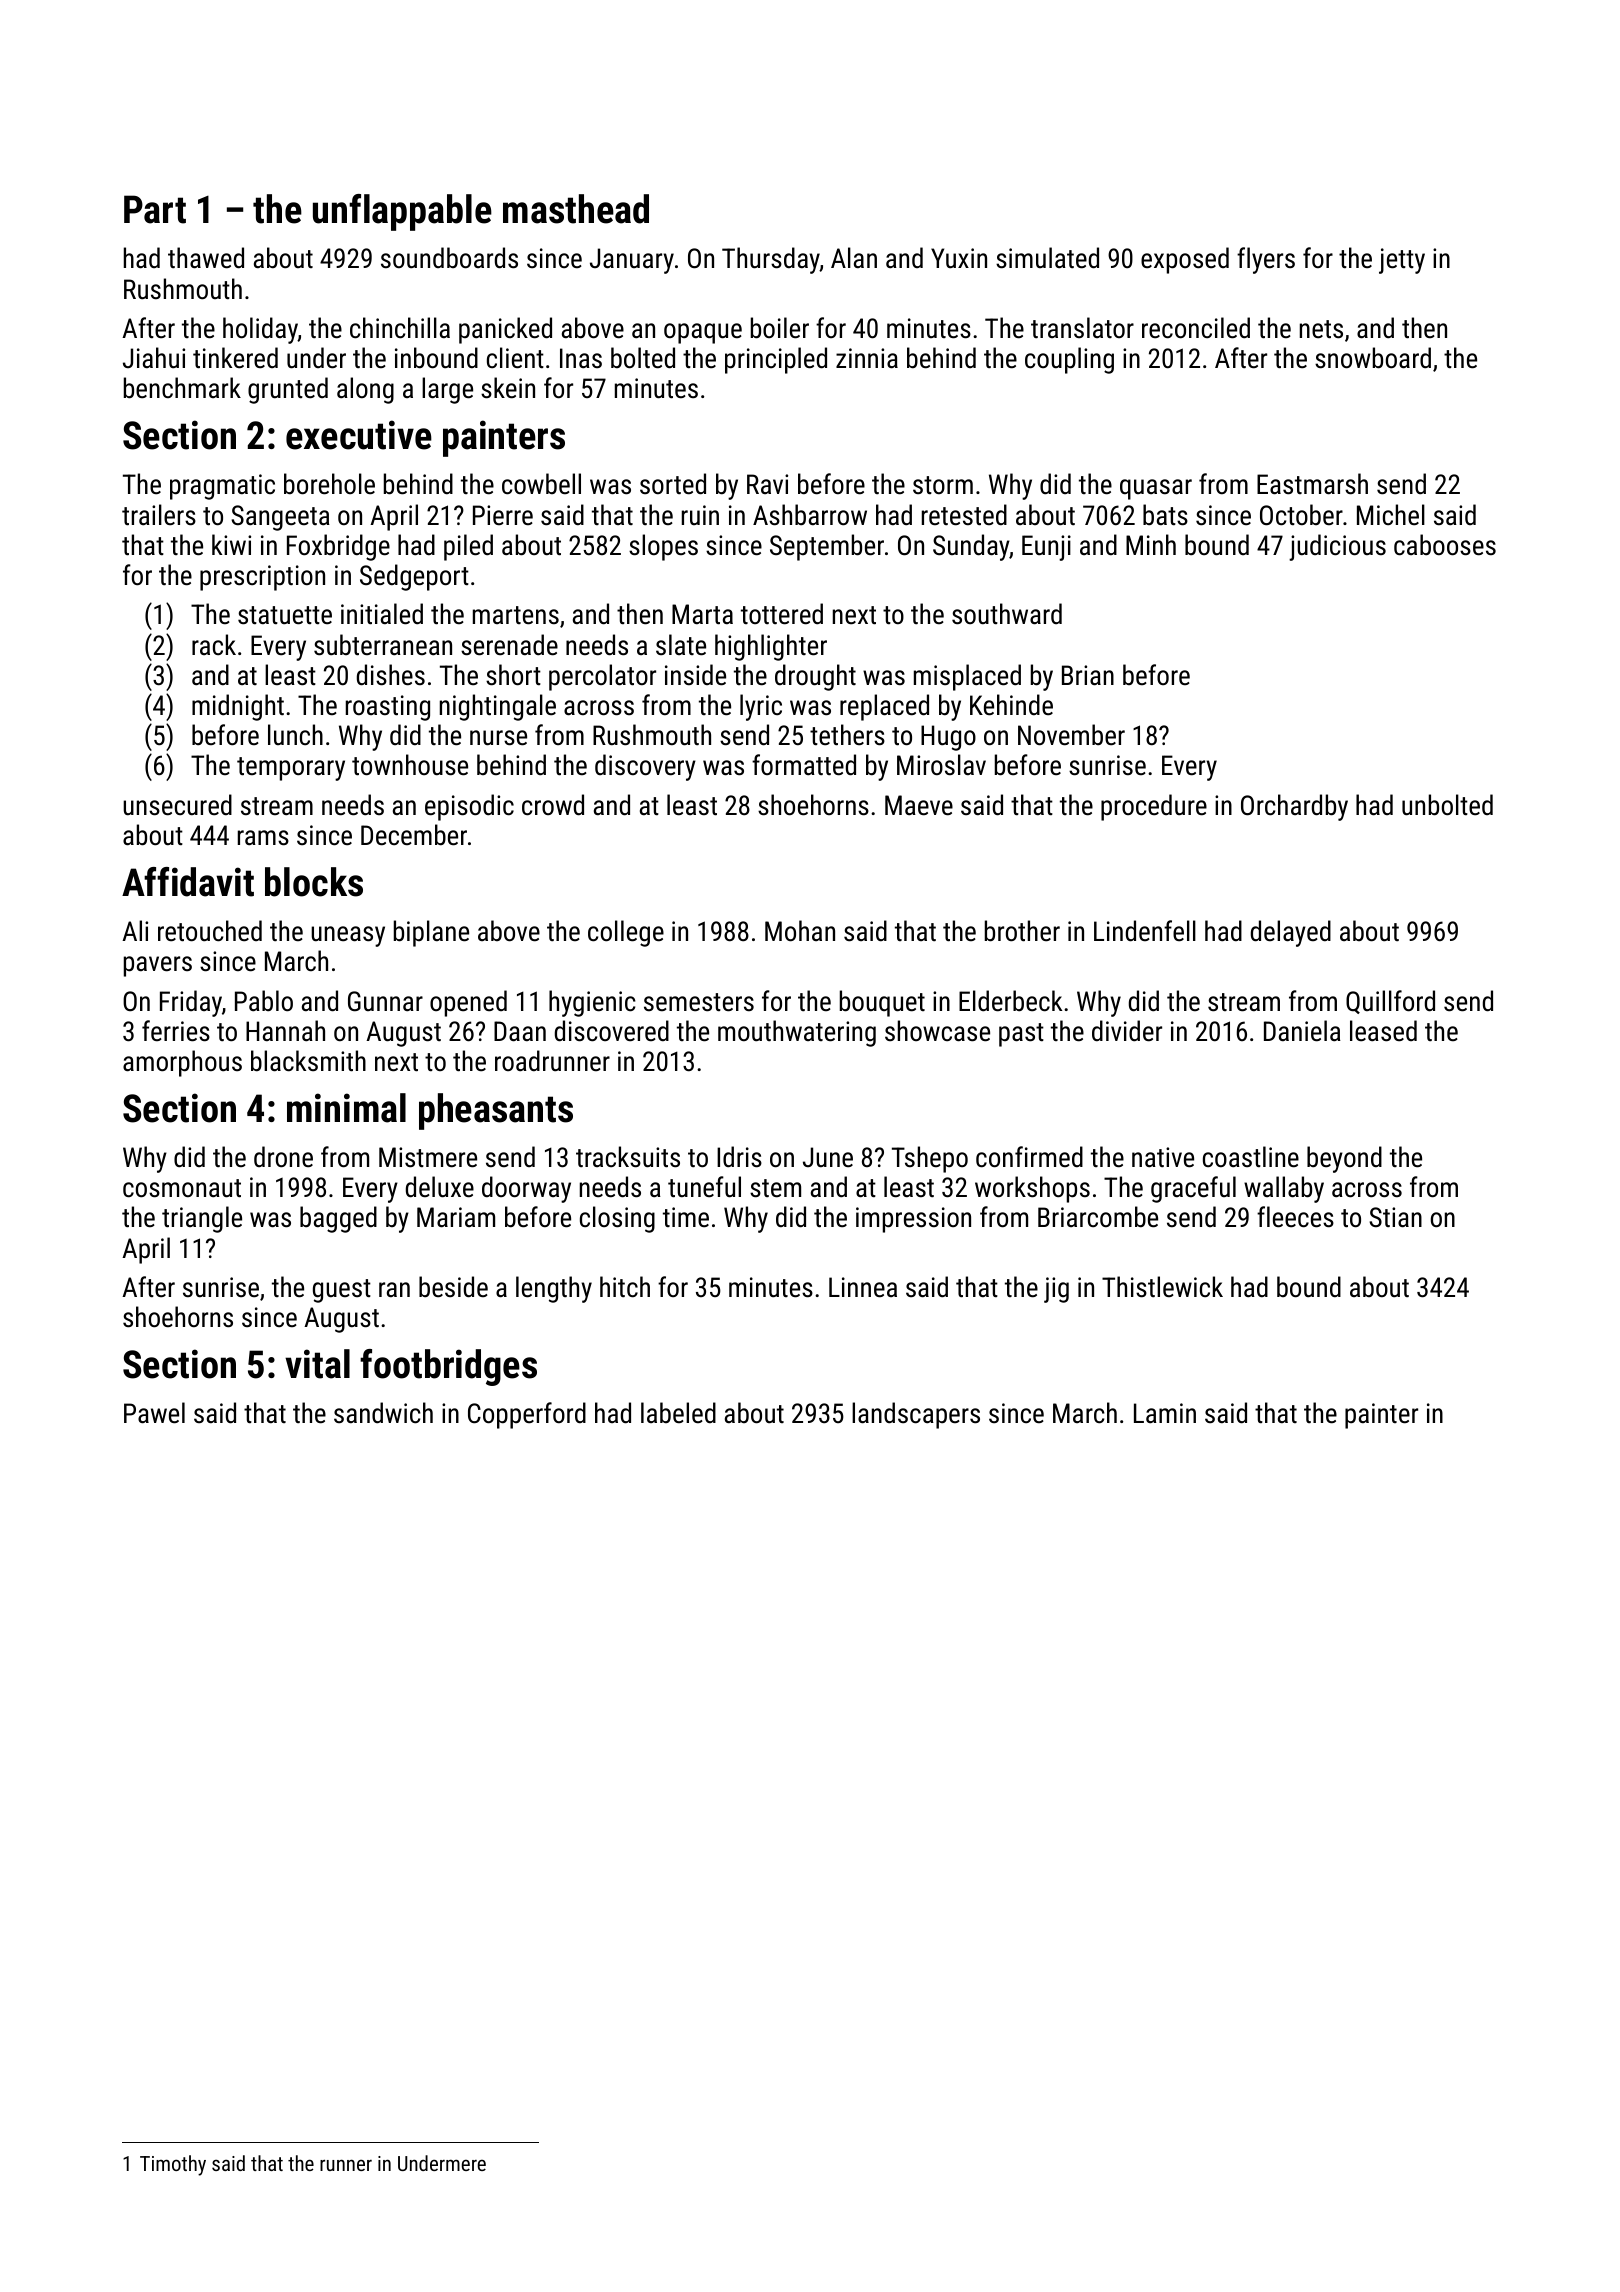  I want to click on jig, so click(1056, 1290).
